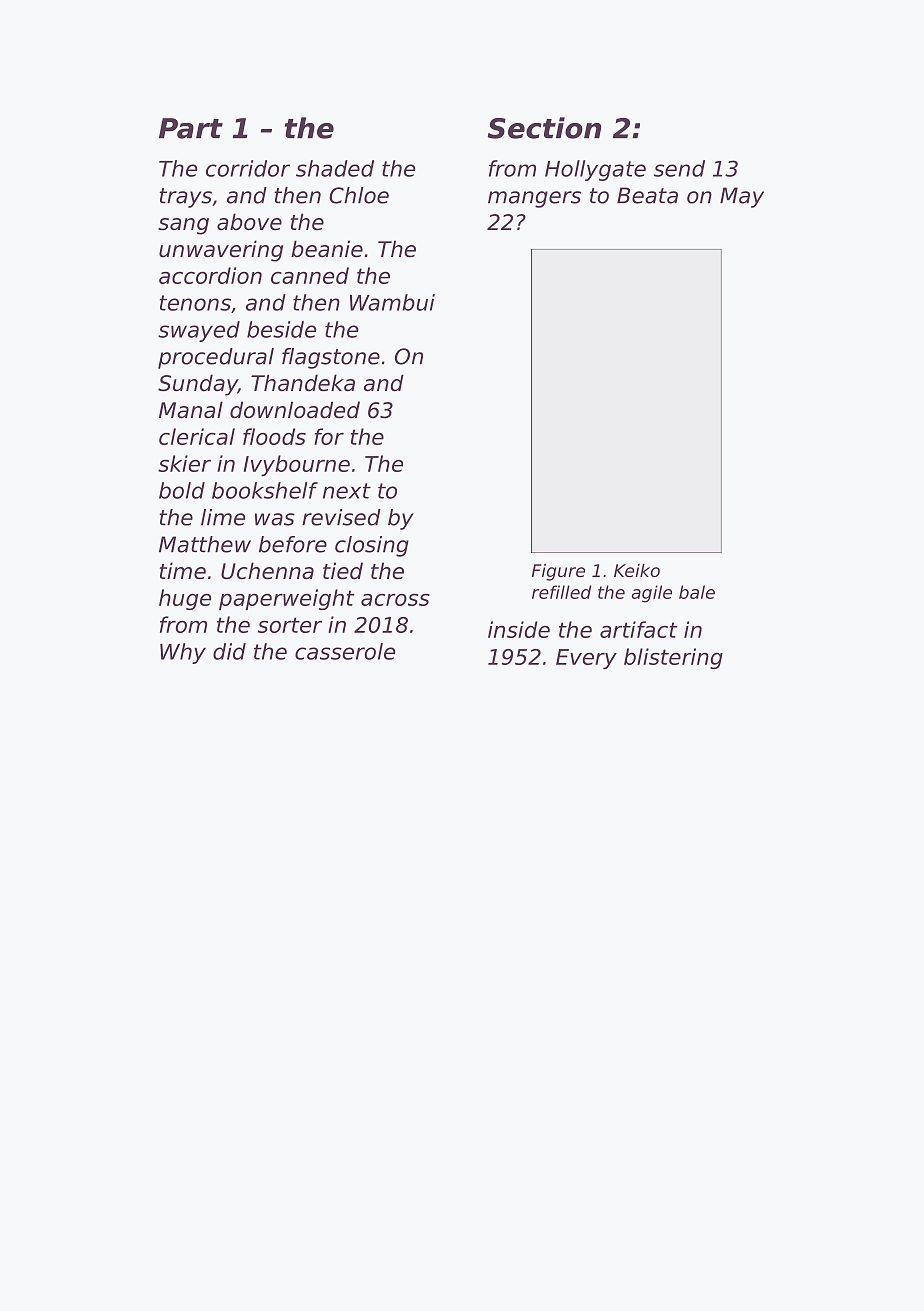  What do you see at coordinates (195, 303) in the image?
I see `tenons` at bounding box center [195, 303].
